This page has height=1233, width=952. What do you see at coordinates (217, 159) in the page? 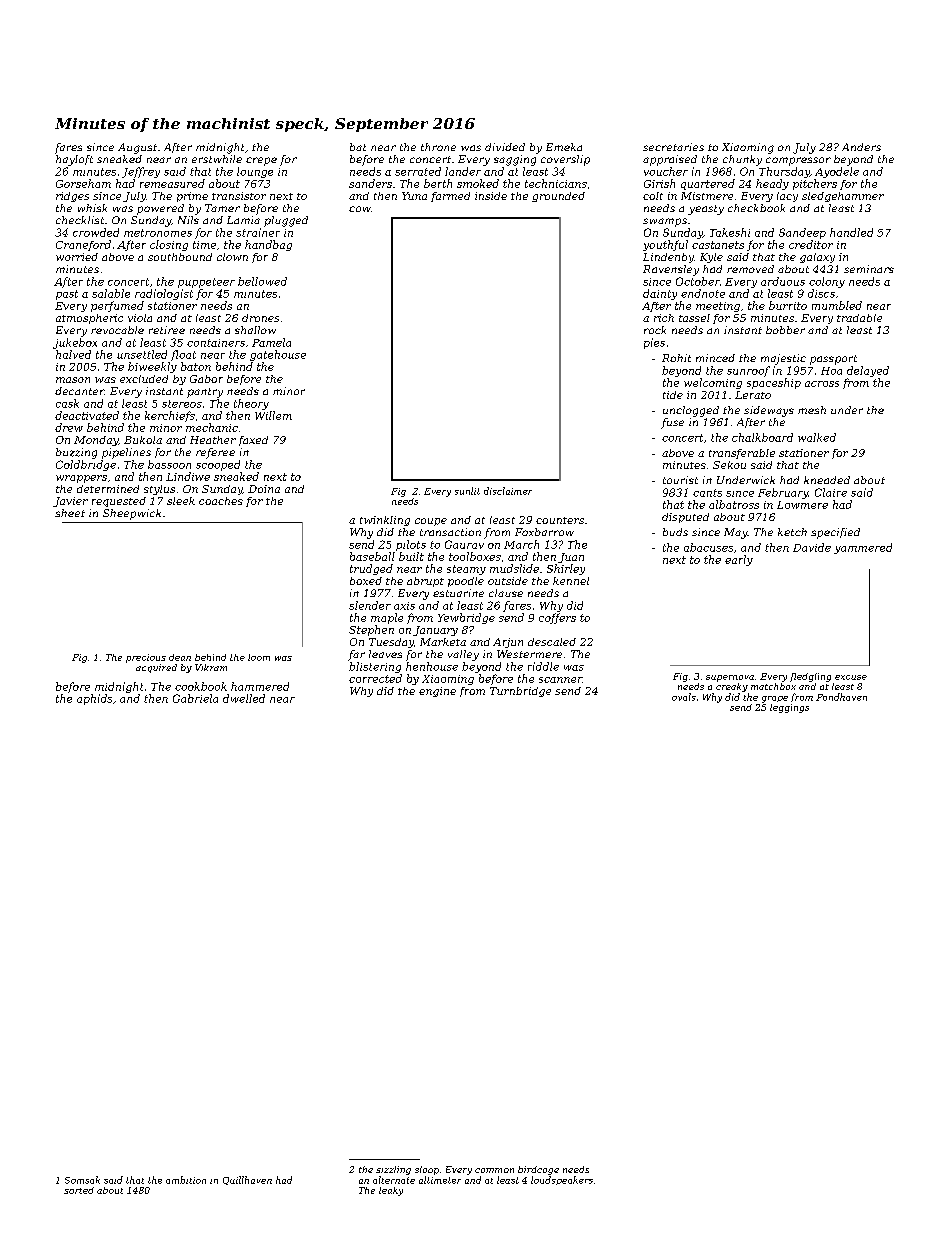
I see `erstwhile` at bounding box center [217, 159].
